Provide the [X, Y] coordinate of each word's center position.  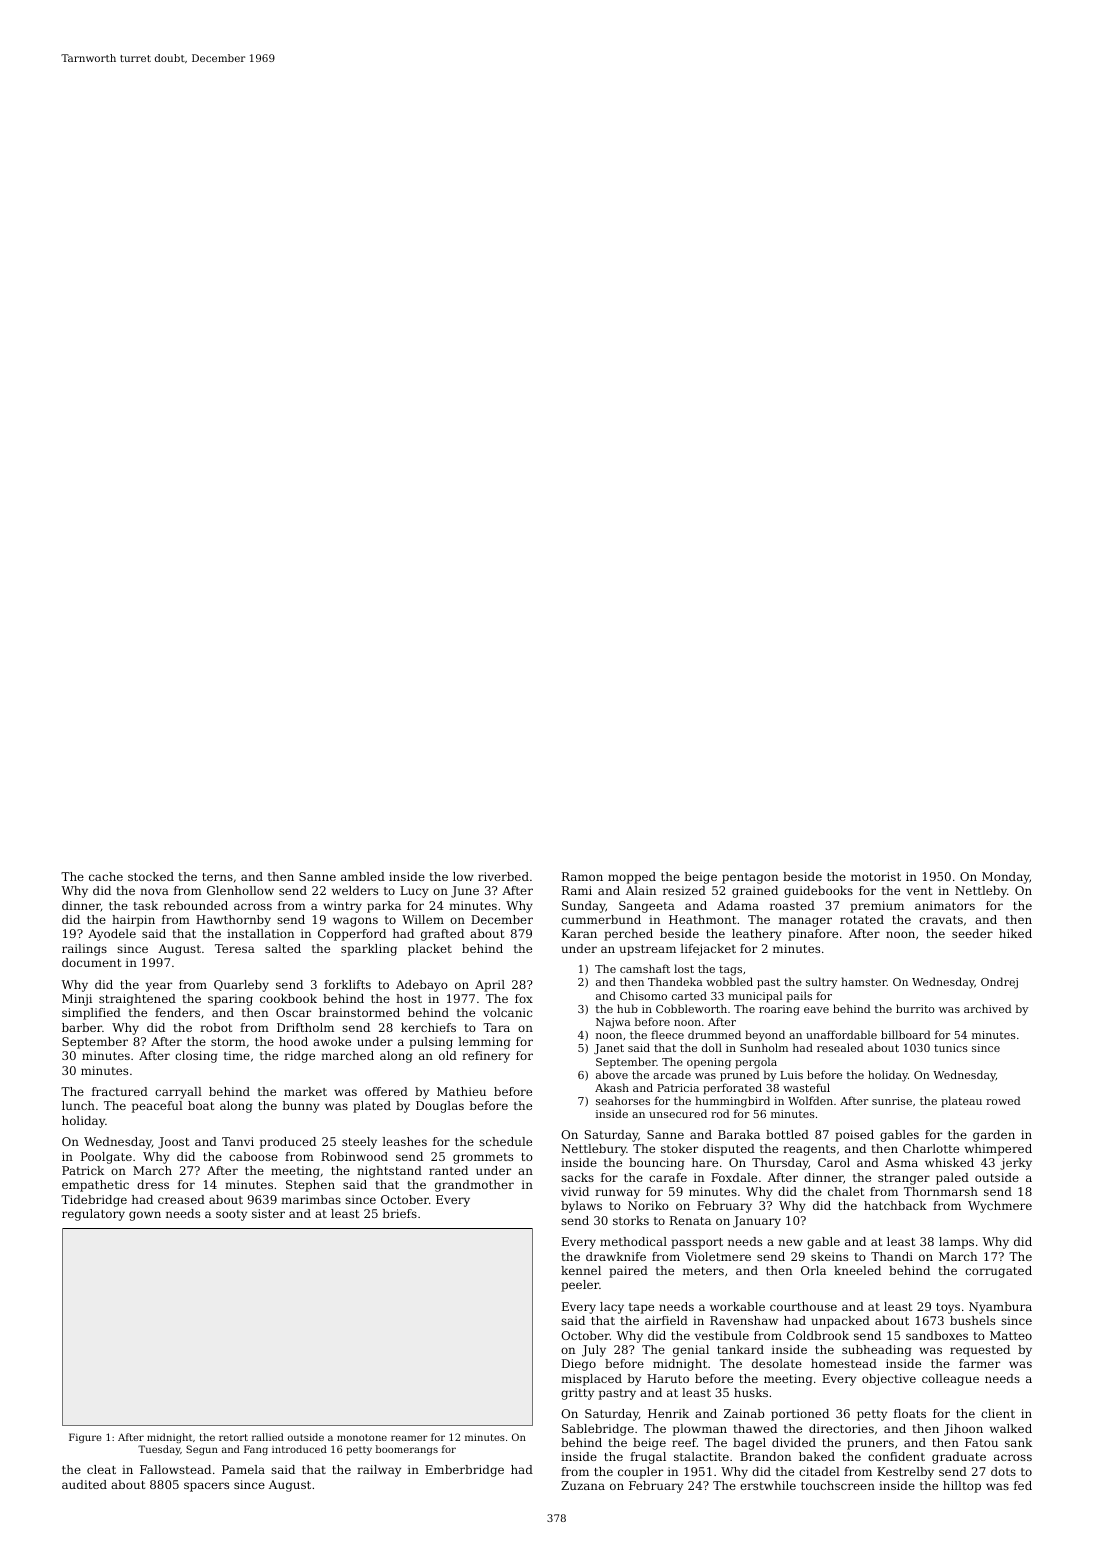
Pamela [243, 1469]
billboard [906, 1034]
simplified [91, 1014]
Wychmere [1000, 1207]
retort [233, 1437]
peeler [580, 1286]
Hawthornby [233, 921]
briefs [399, 1213]
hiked [1015, 933]
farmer [979, 1363]
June [465, 892]
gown [145, 1216]
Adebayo [422, 986]
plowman [700, 1430]
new [790, 1242]
